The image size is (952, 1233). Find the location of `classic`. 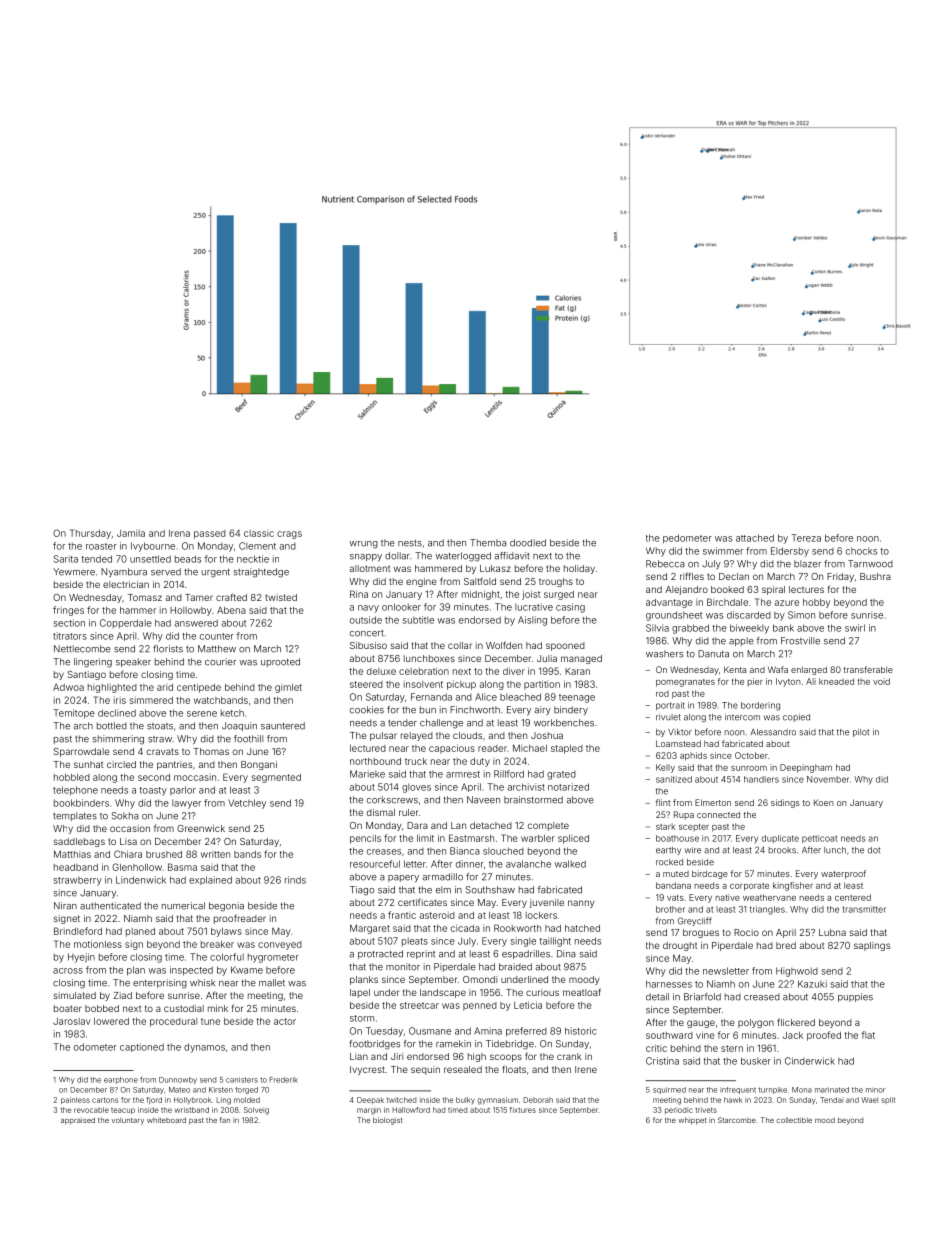

classic is located at coordinates (259, 533).
